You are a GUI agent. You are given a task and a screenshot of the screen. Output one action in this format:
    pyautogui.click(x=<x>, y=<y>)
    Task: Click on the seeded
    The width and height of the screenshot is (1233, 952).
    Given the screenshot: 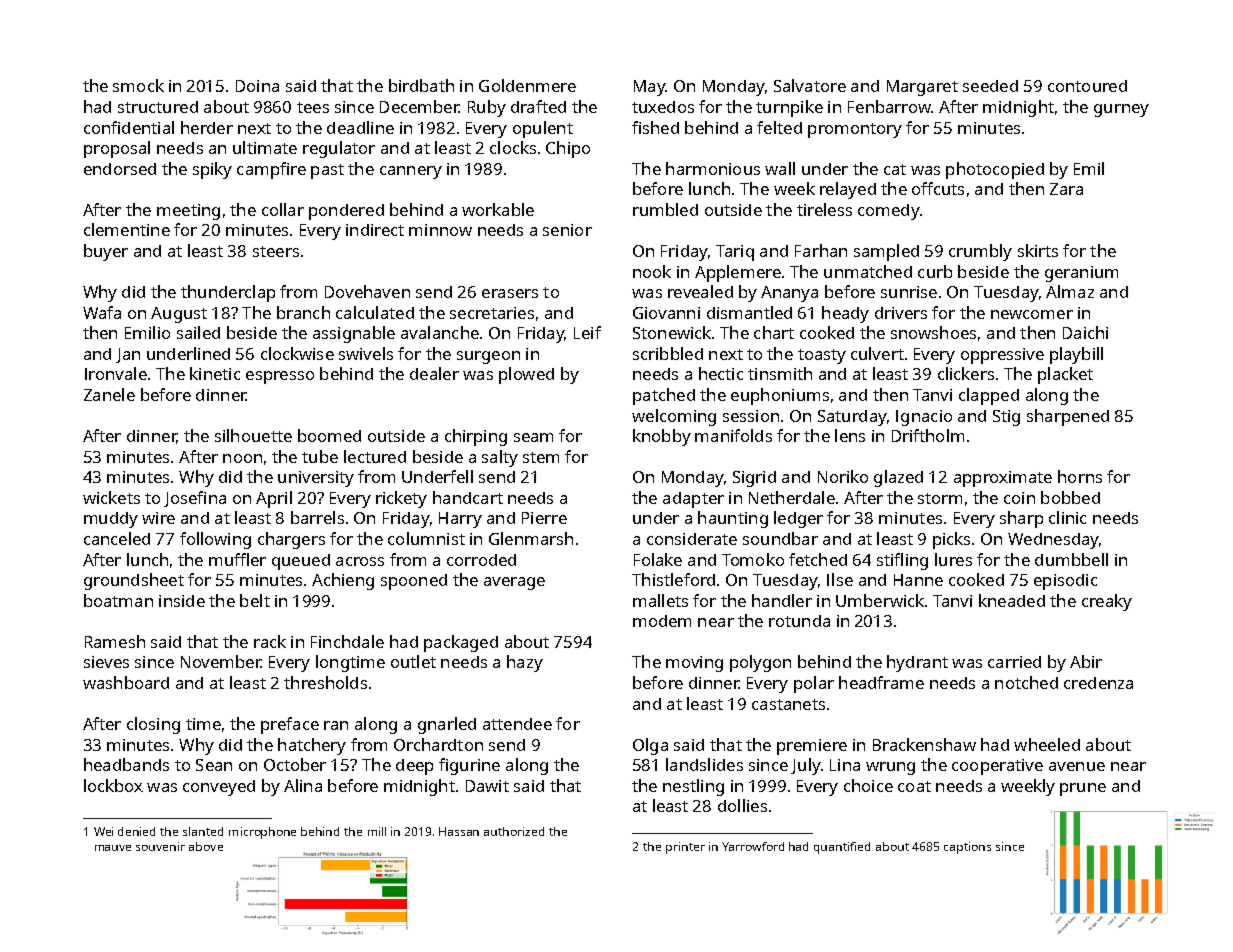 What is the action you would take?
    pyautogui.click(x=990, y=86)
